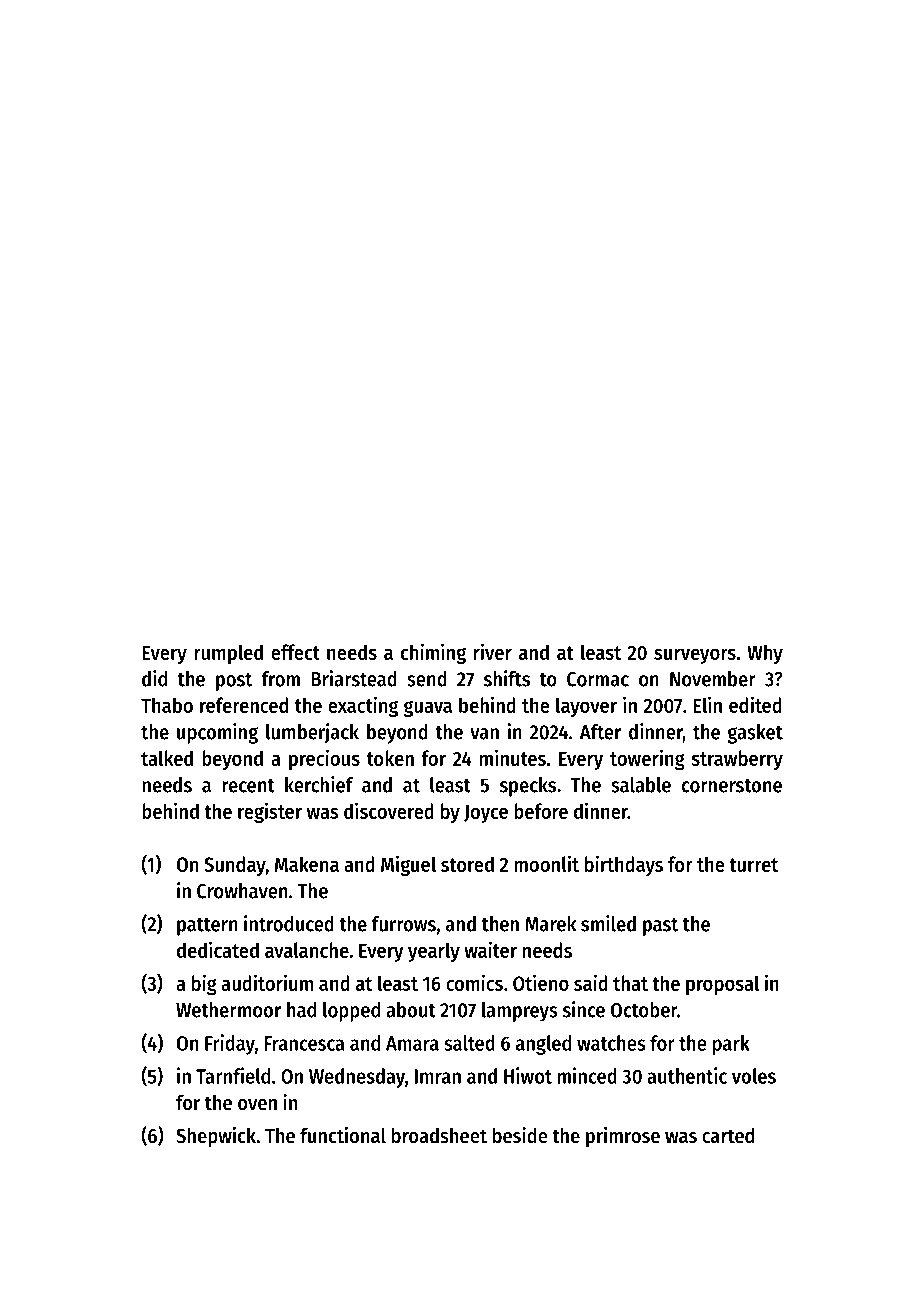 The width and height of the screenshot is (924, 1311). What do you see at coordinates (660, 927) in the screenshot?
I see `past` at bounding box center [660, 927].
